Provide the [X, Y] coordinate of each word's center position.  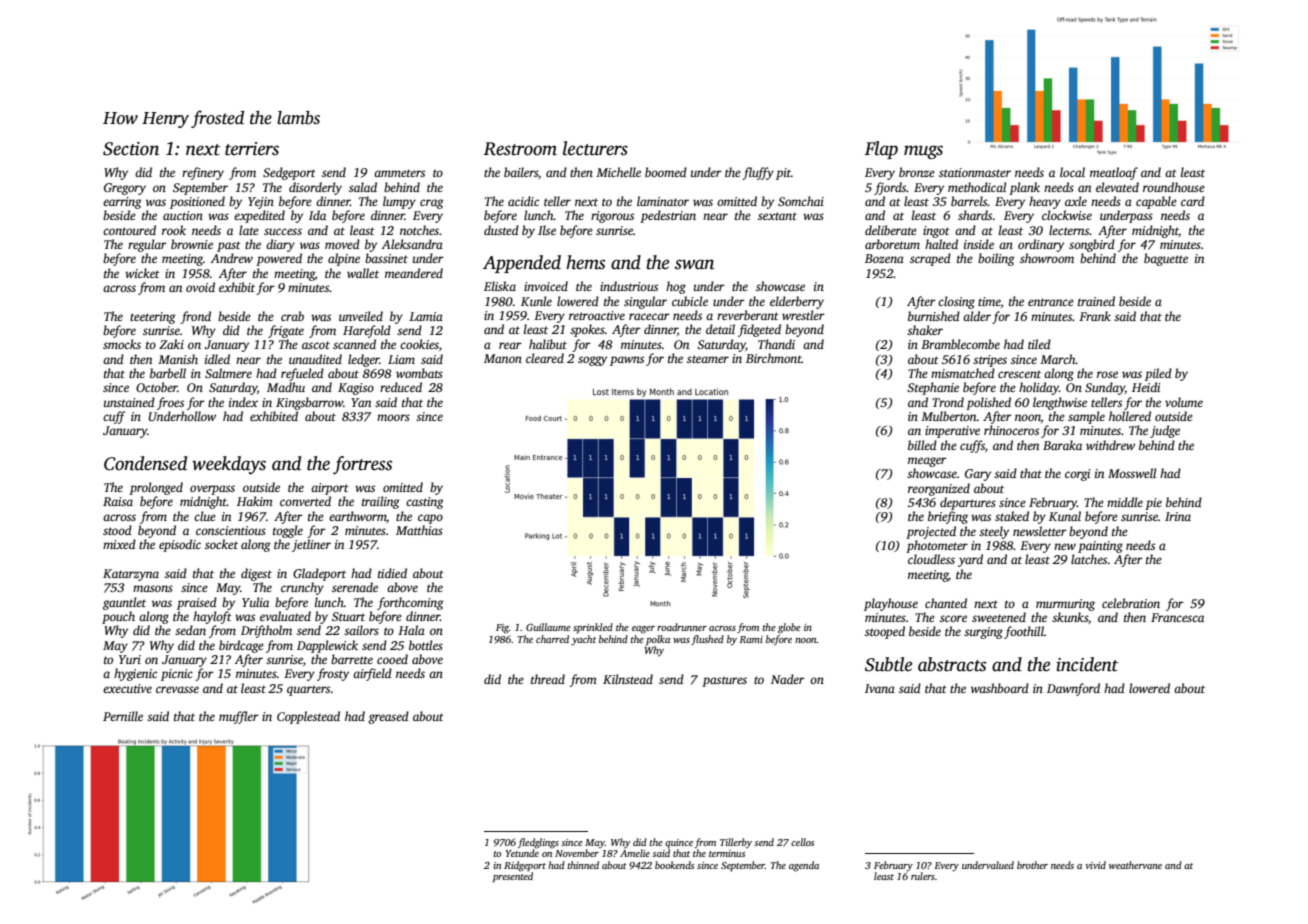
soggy [592, 361]
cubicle [690, 301]
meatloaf [1114, 173]
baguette [1166, 259]
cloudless [931, 559]
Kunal [1065, 516]
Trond [948, 402]
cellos [802, 842]
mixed [119, 544]
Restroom [520, 149]
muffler [239, 717]
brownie [192, 244]
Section [131, 149]
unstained [129, 402]
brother [1032, 865]
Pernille [123, 716]
